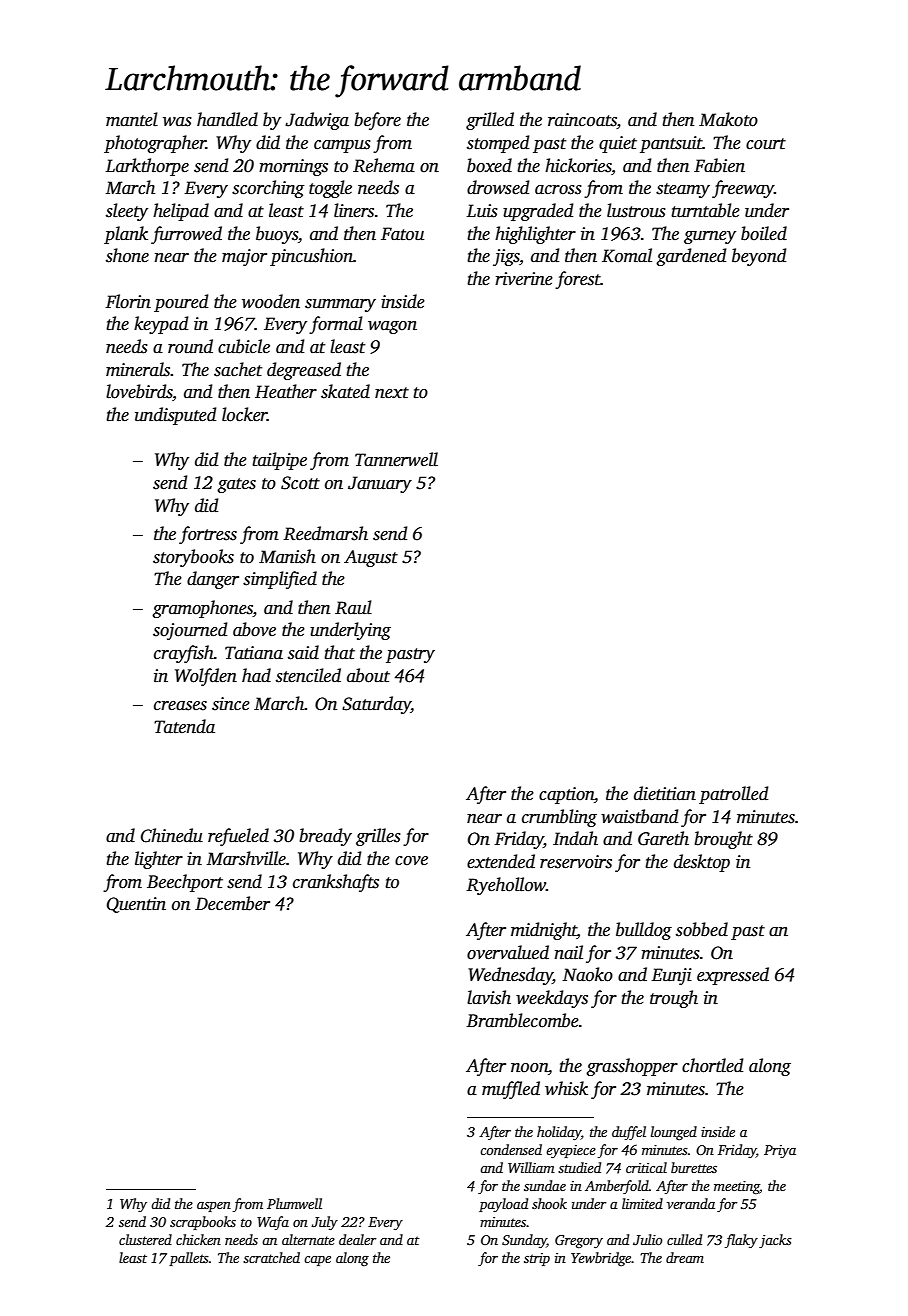 This screenshot has height=1316, width=908. Describe the element at coordinates (368, 675) in the screenshot. I see `about` at that location.
